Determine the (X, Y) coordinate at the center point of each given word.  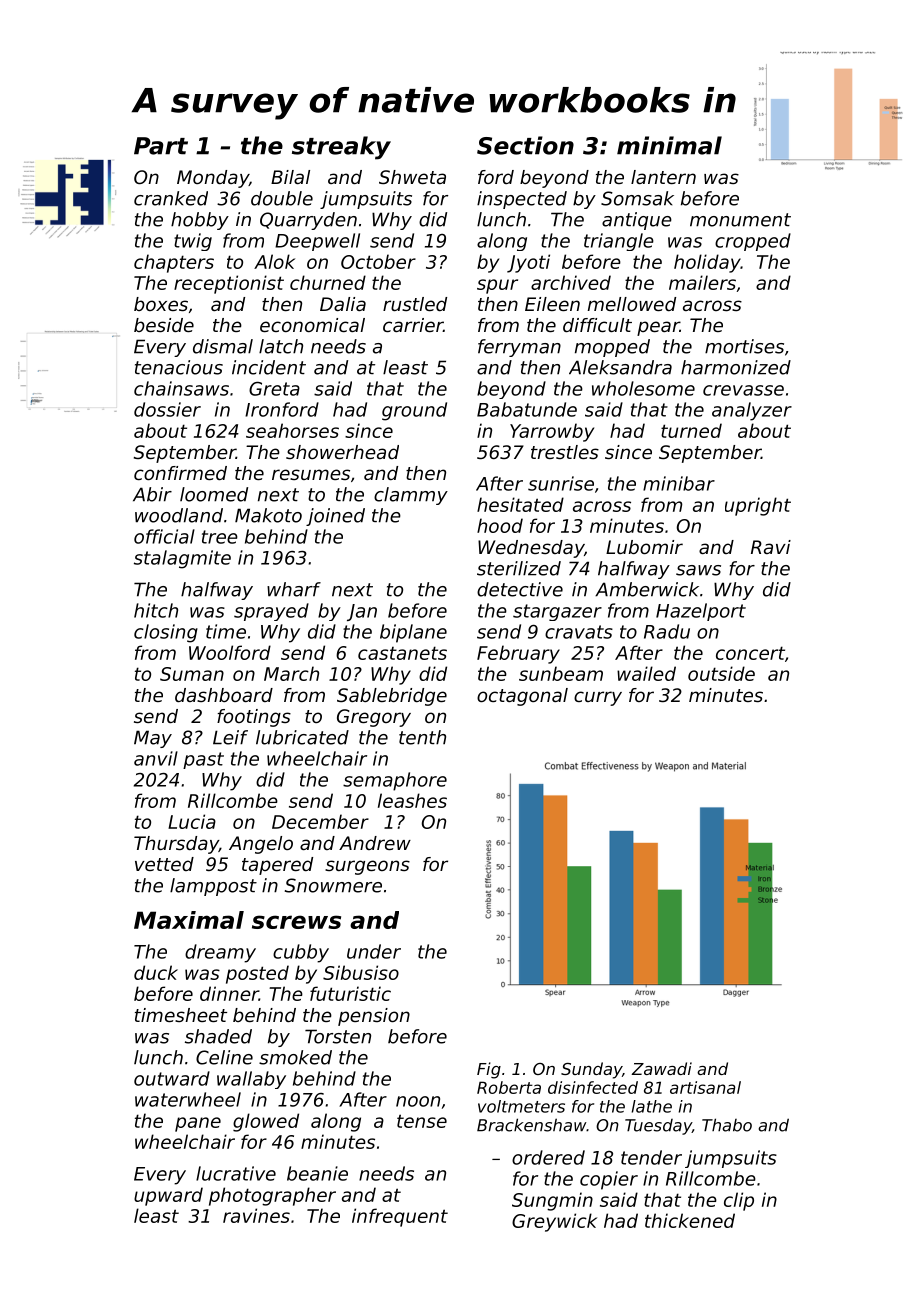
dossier (167, 409)
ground (414, 411)
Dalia (343, 304)
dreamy (220, 953)
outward (172, 1078)
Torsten (338, 1036)
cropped (753, 242)
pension (374, 1017)
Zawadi (661, 1068)
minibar (679, 483)
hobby (200, 221)
